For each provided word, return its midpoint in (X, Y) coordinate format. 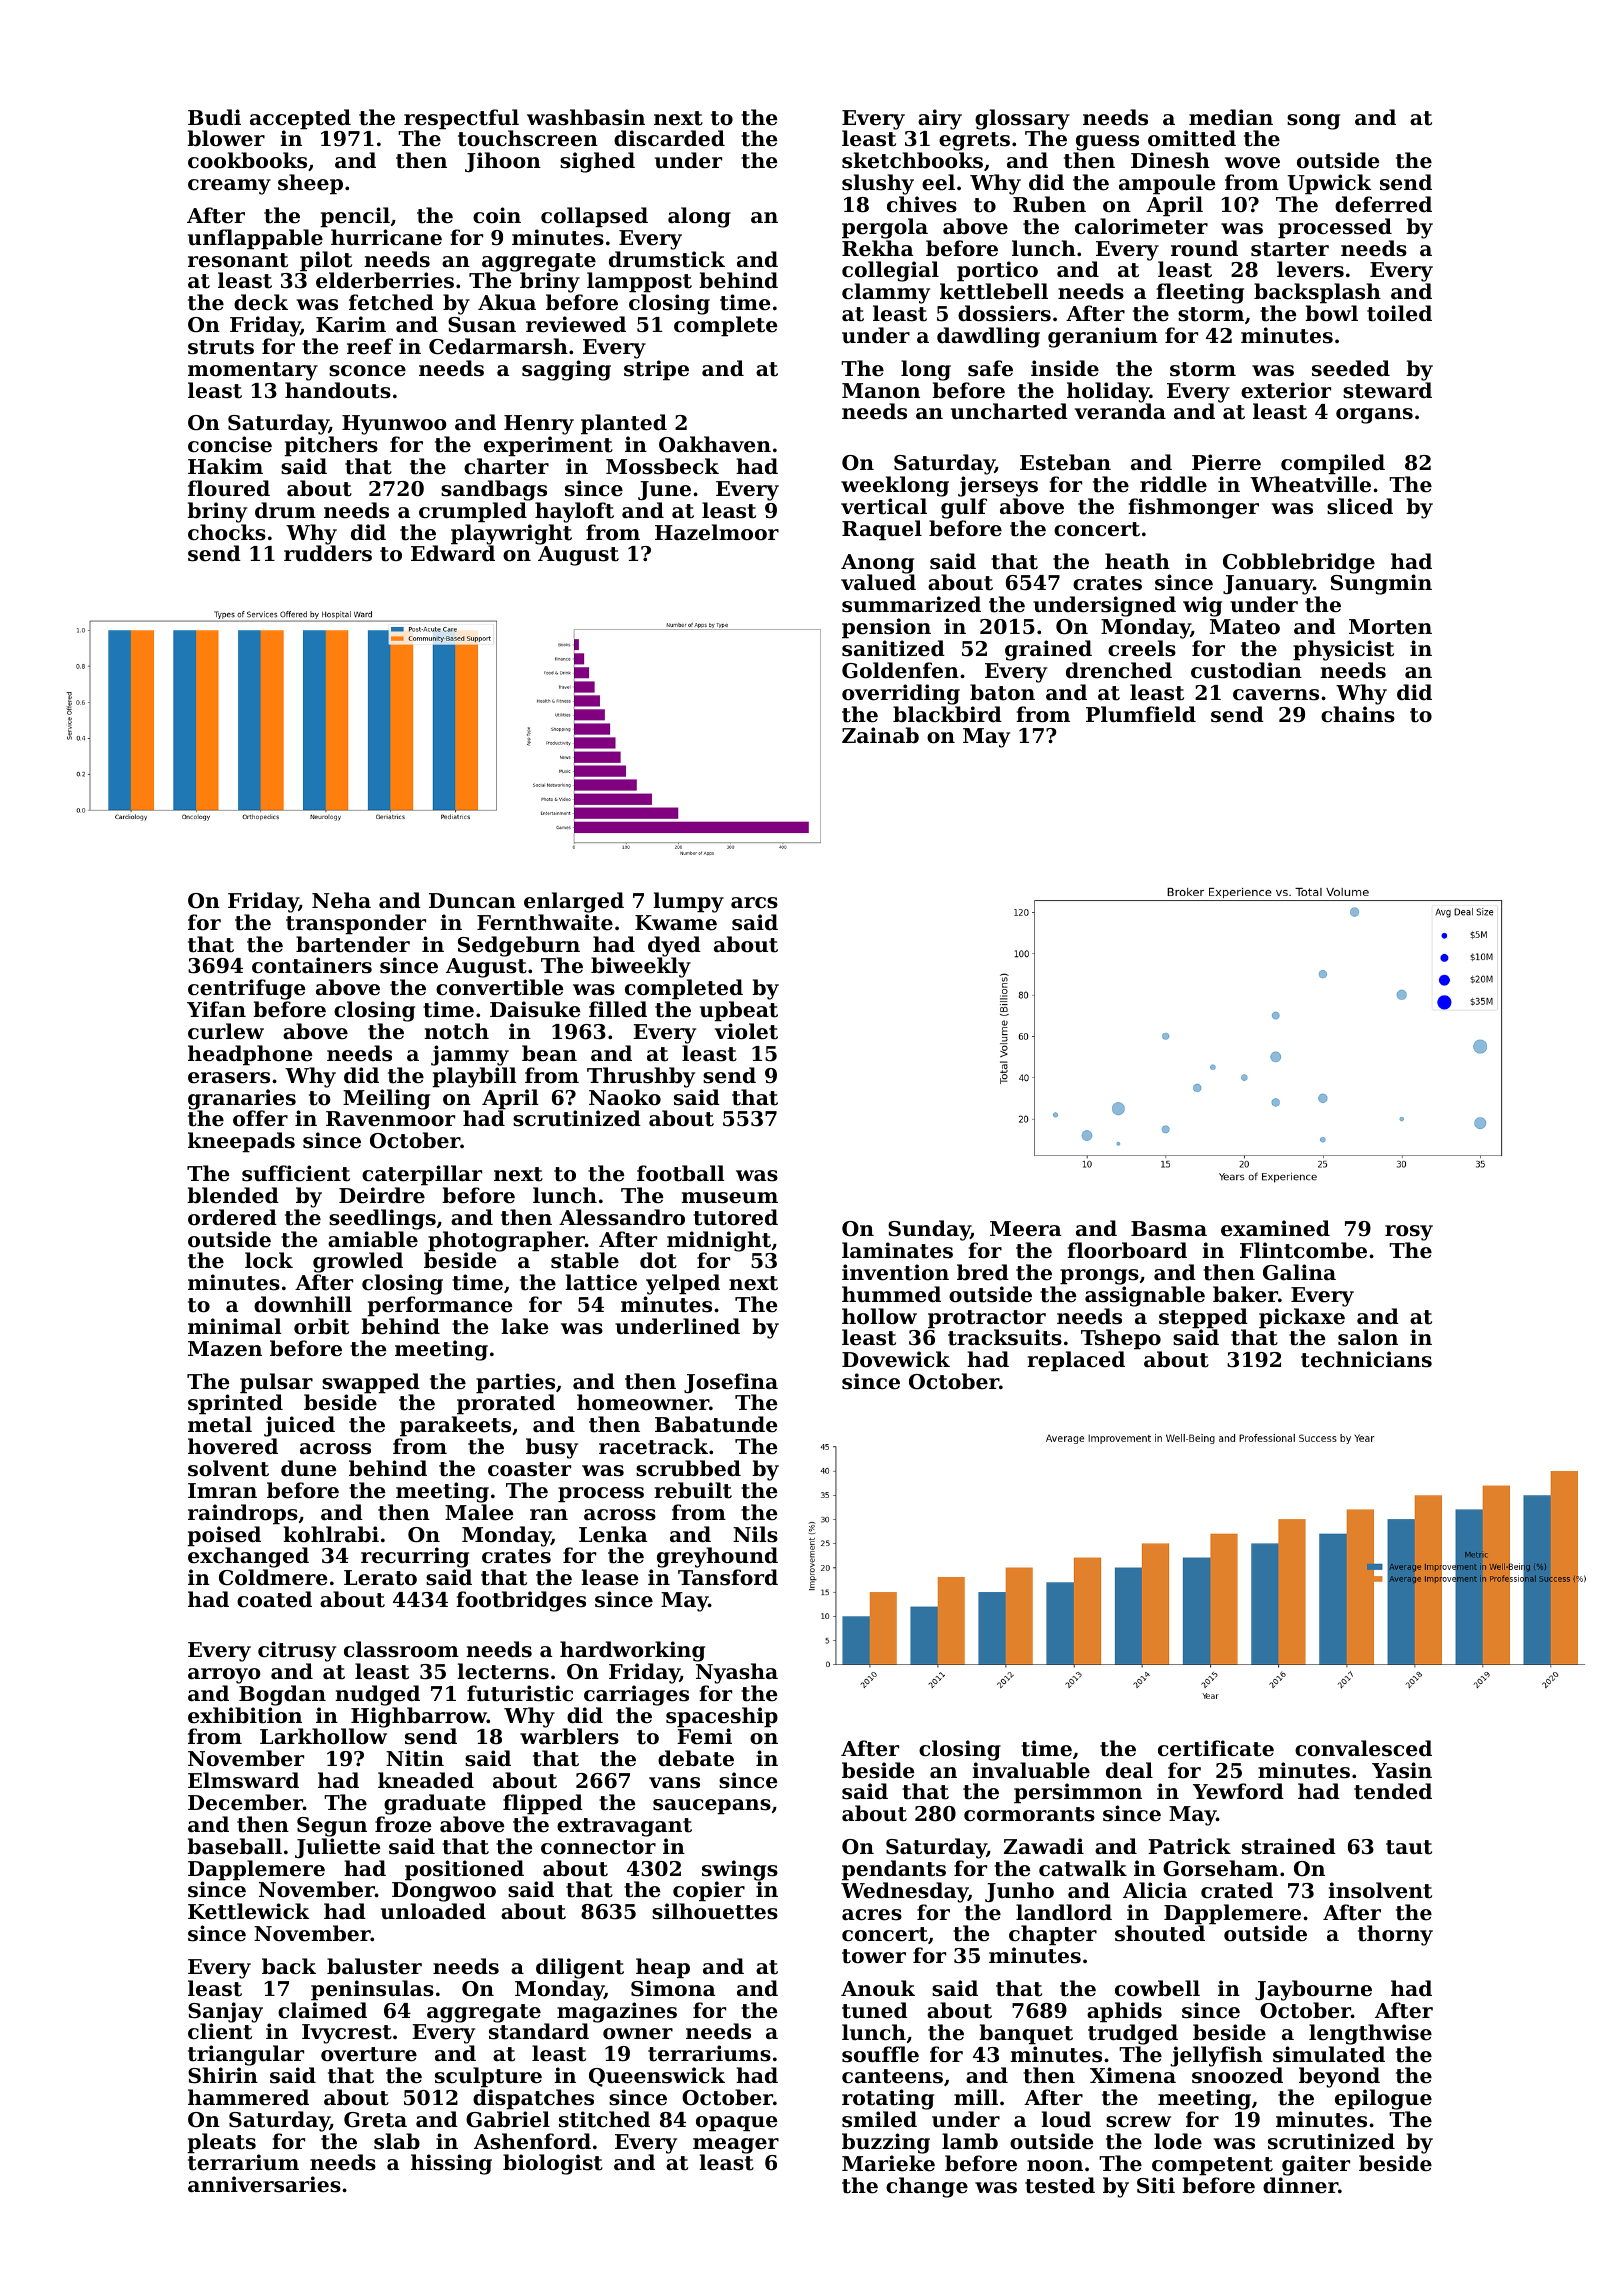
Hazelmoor (717, 532)
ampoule (1167, 184)
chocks (227, 532)
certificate (1216, 1748)
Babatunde (716, 1424)
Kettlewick (249, 1911)
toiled (1399, 313)
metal (220, 1424)
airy (940, 119)
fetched (391, 302)
